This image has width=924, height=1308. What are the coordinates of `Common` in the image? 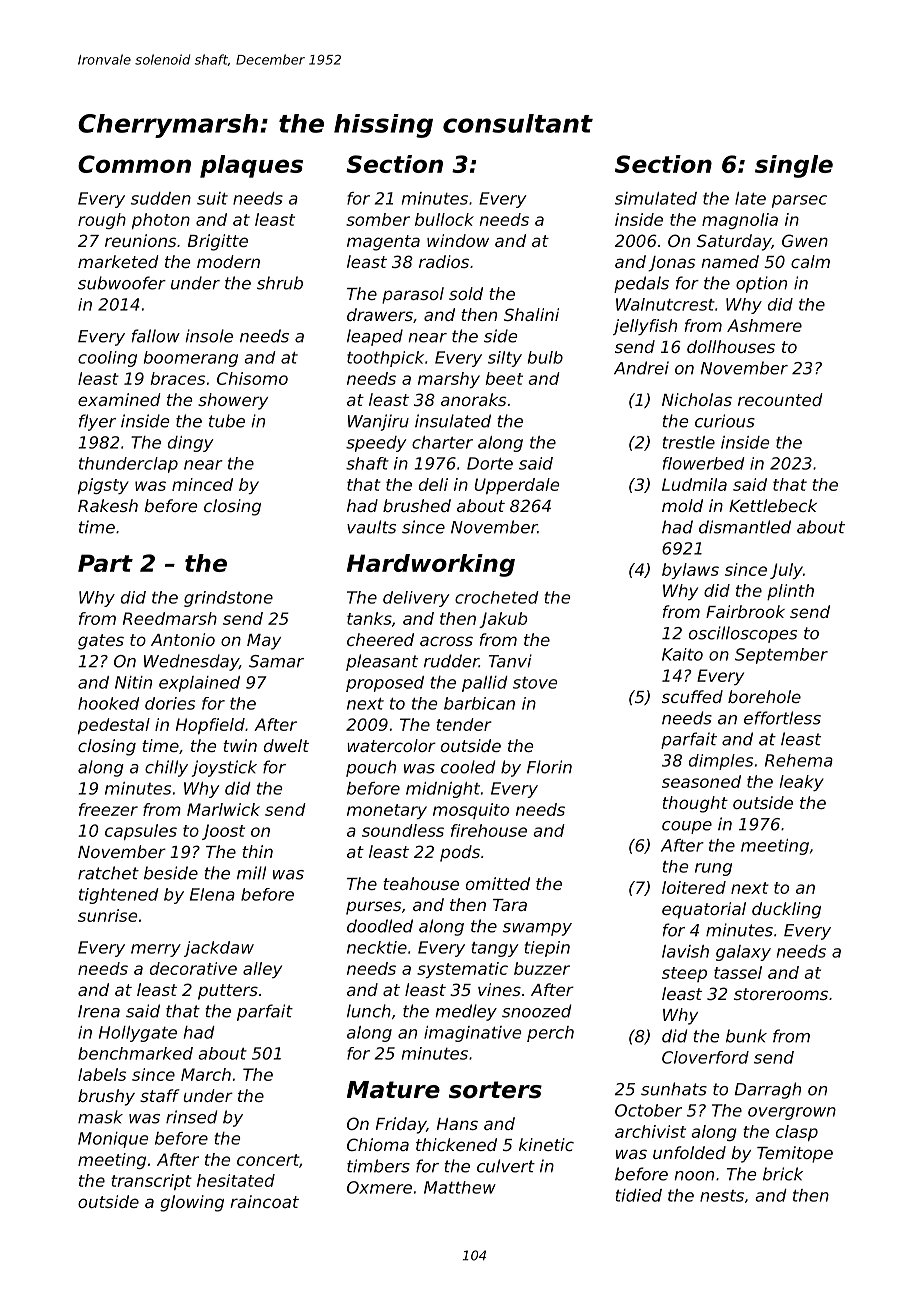 It's located at (134, 164).
